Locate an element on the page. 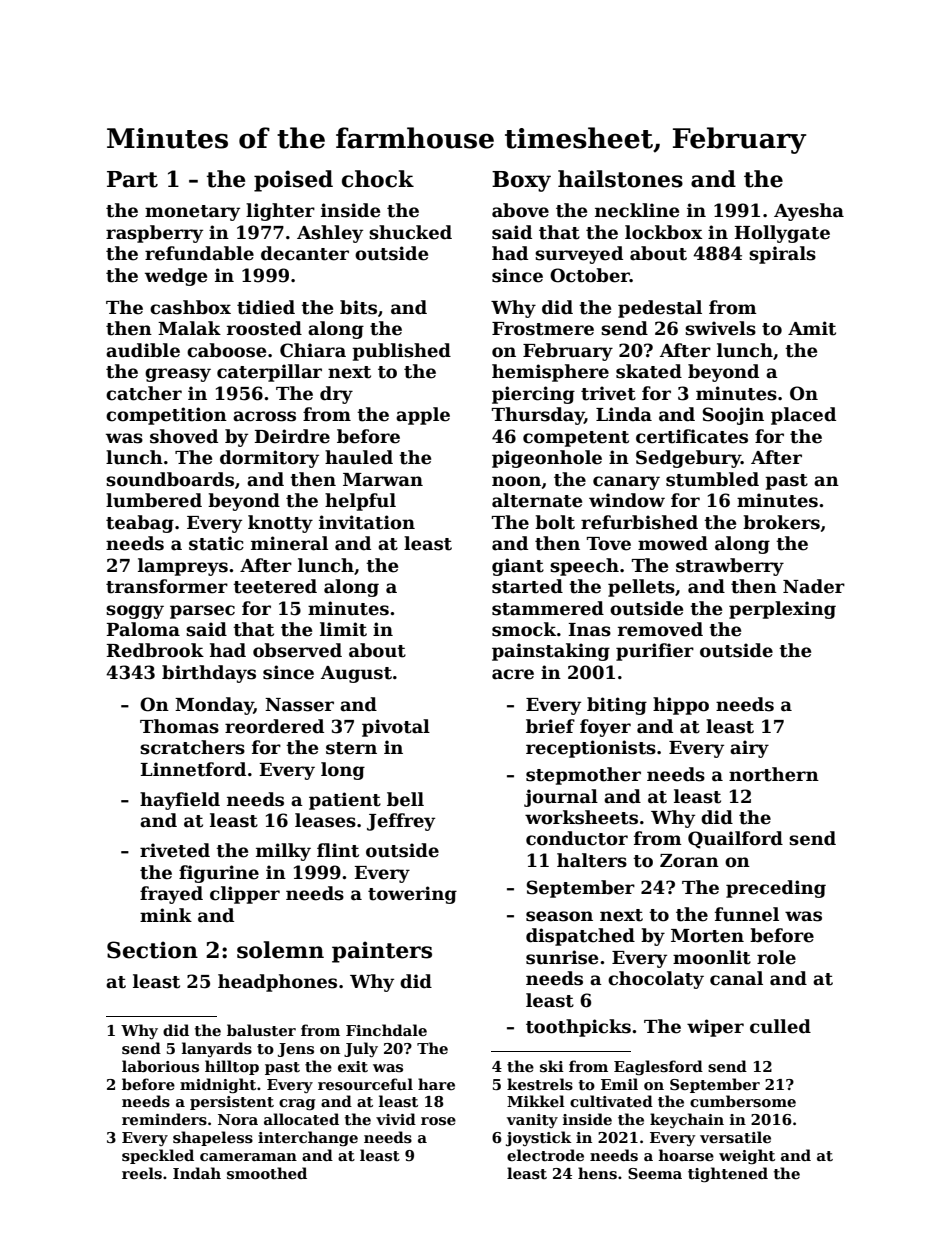 The height and width of the document is (1233, 952). weight is located at coordinates (747, 1156).
